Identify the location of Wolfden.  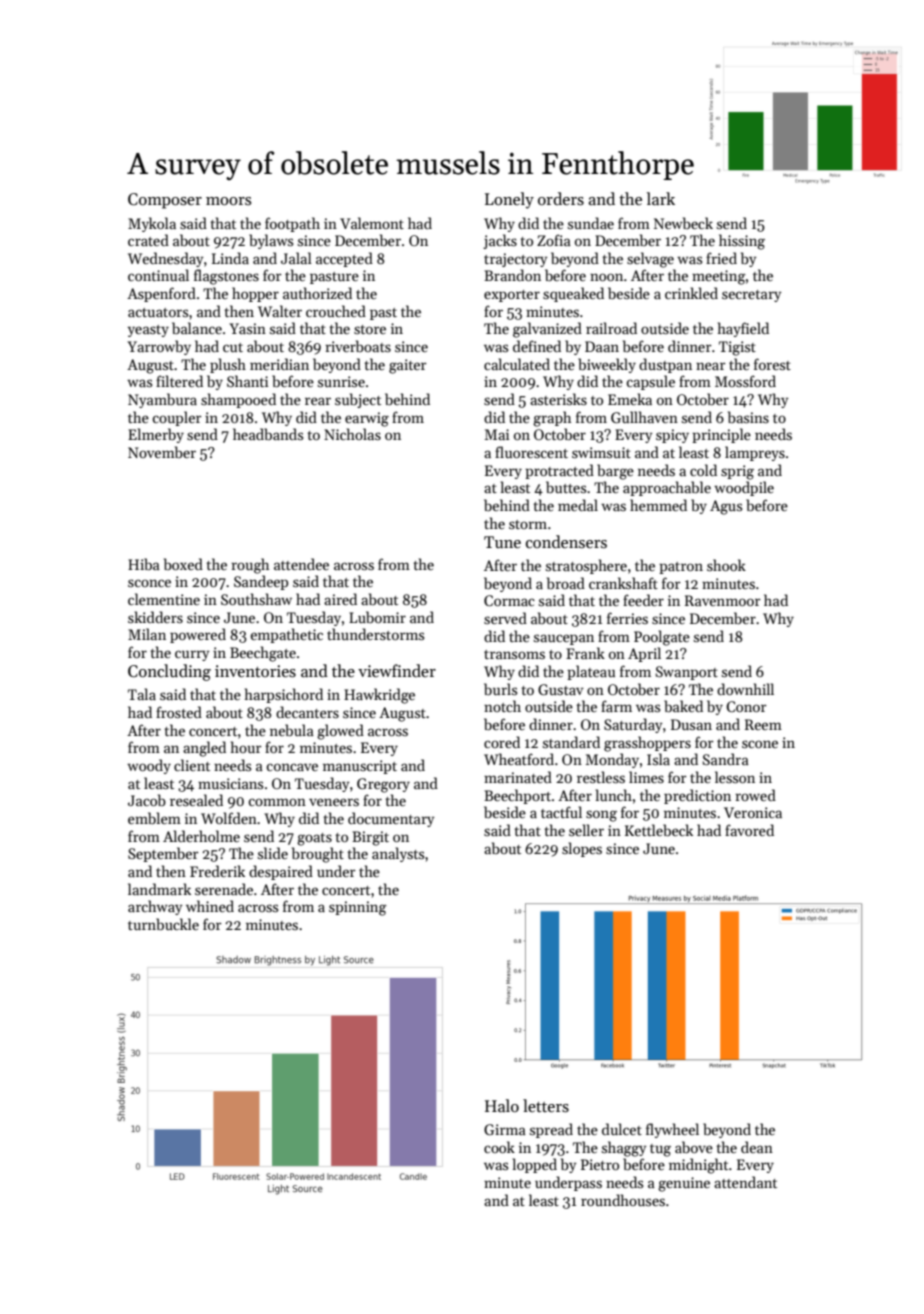
(229, 818).
